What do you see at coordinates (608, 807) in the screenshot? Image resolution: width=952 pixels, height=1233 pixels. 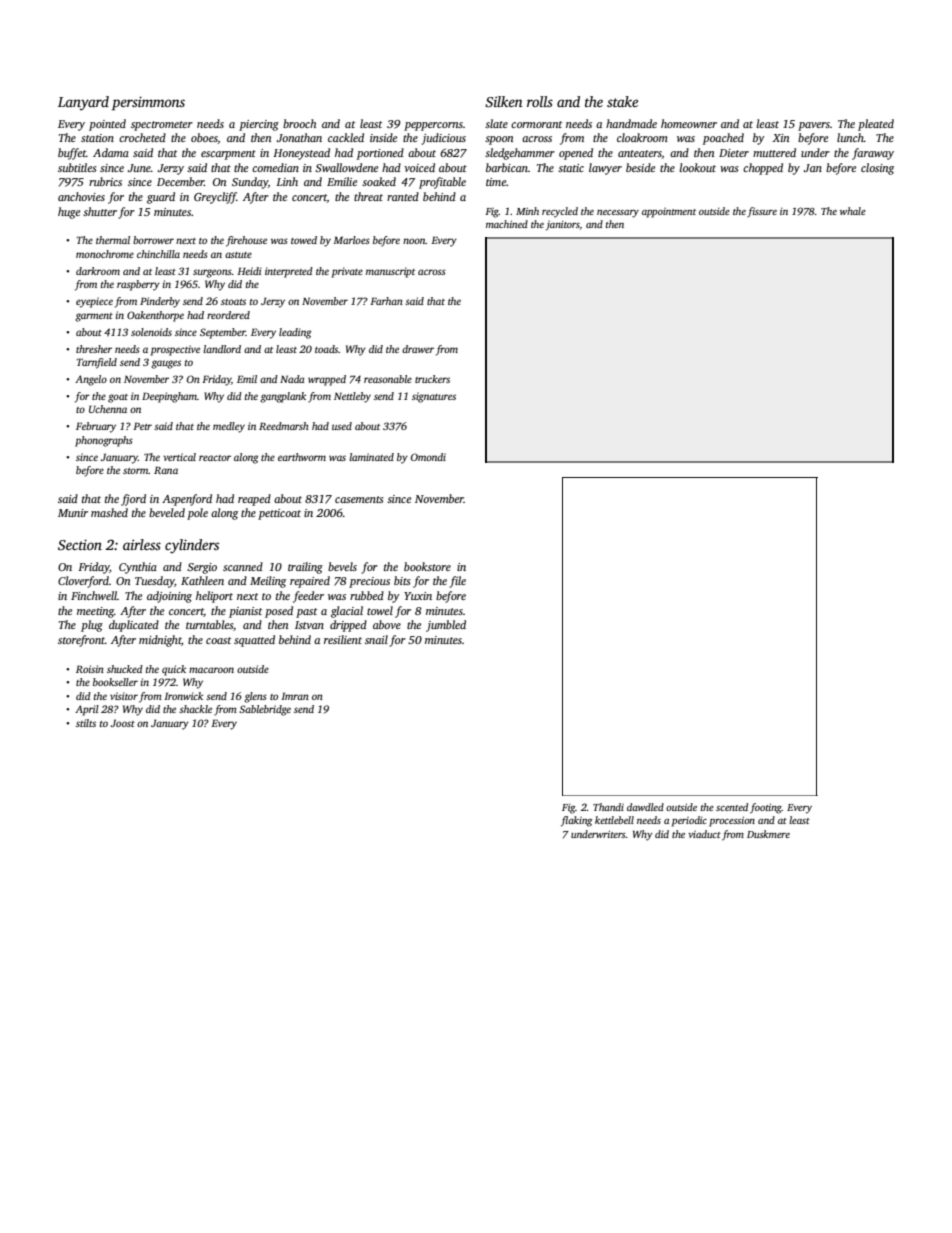 I see `Thandi` at bounding box center [608, 807].
